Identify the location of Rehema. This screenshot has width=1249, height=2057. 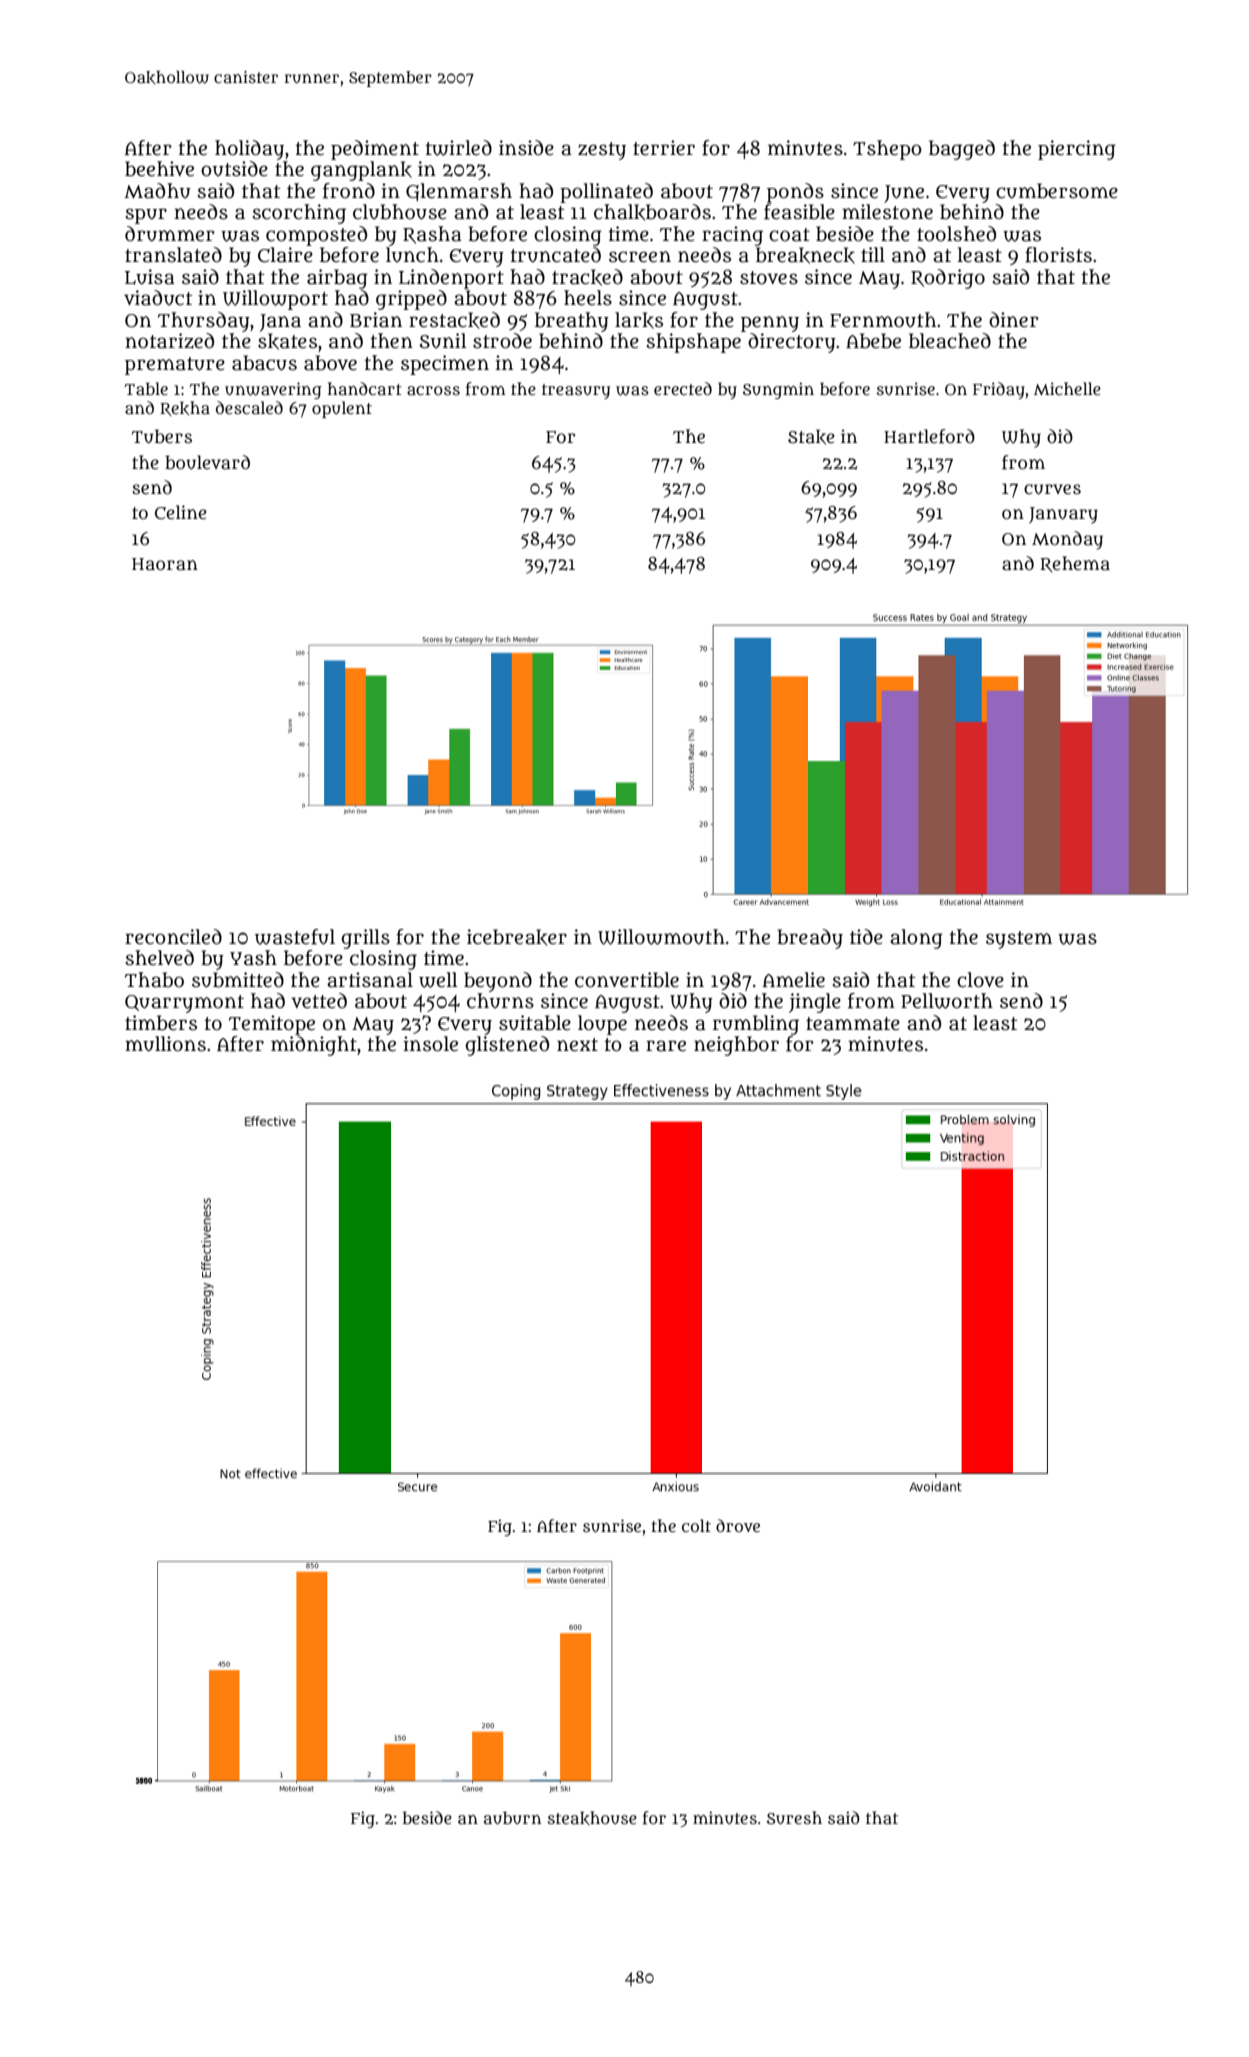
(1075, 564).
